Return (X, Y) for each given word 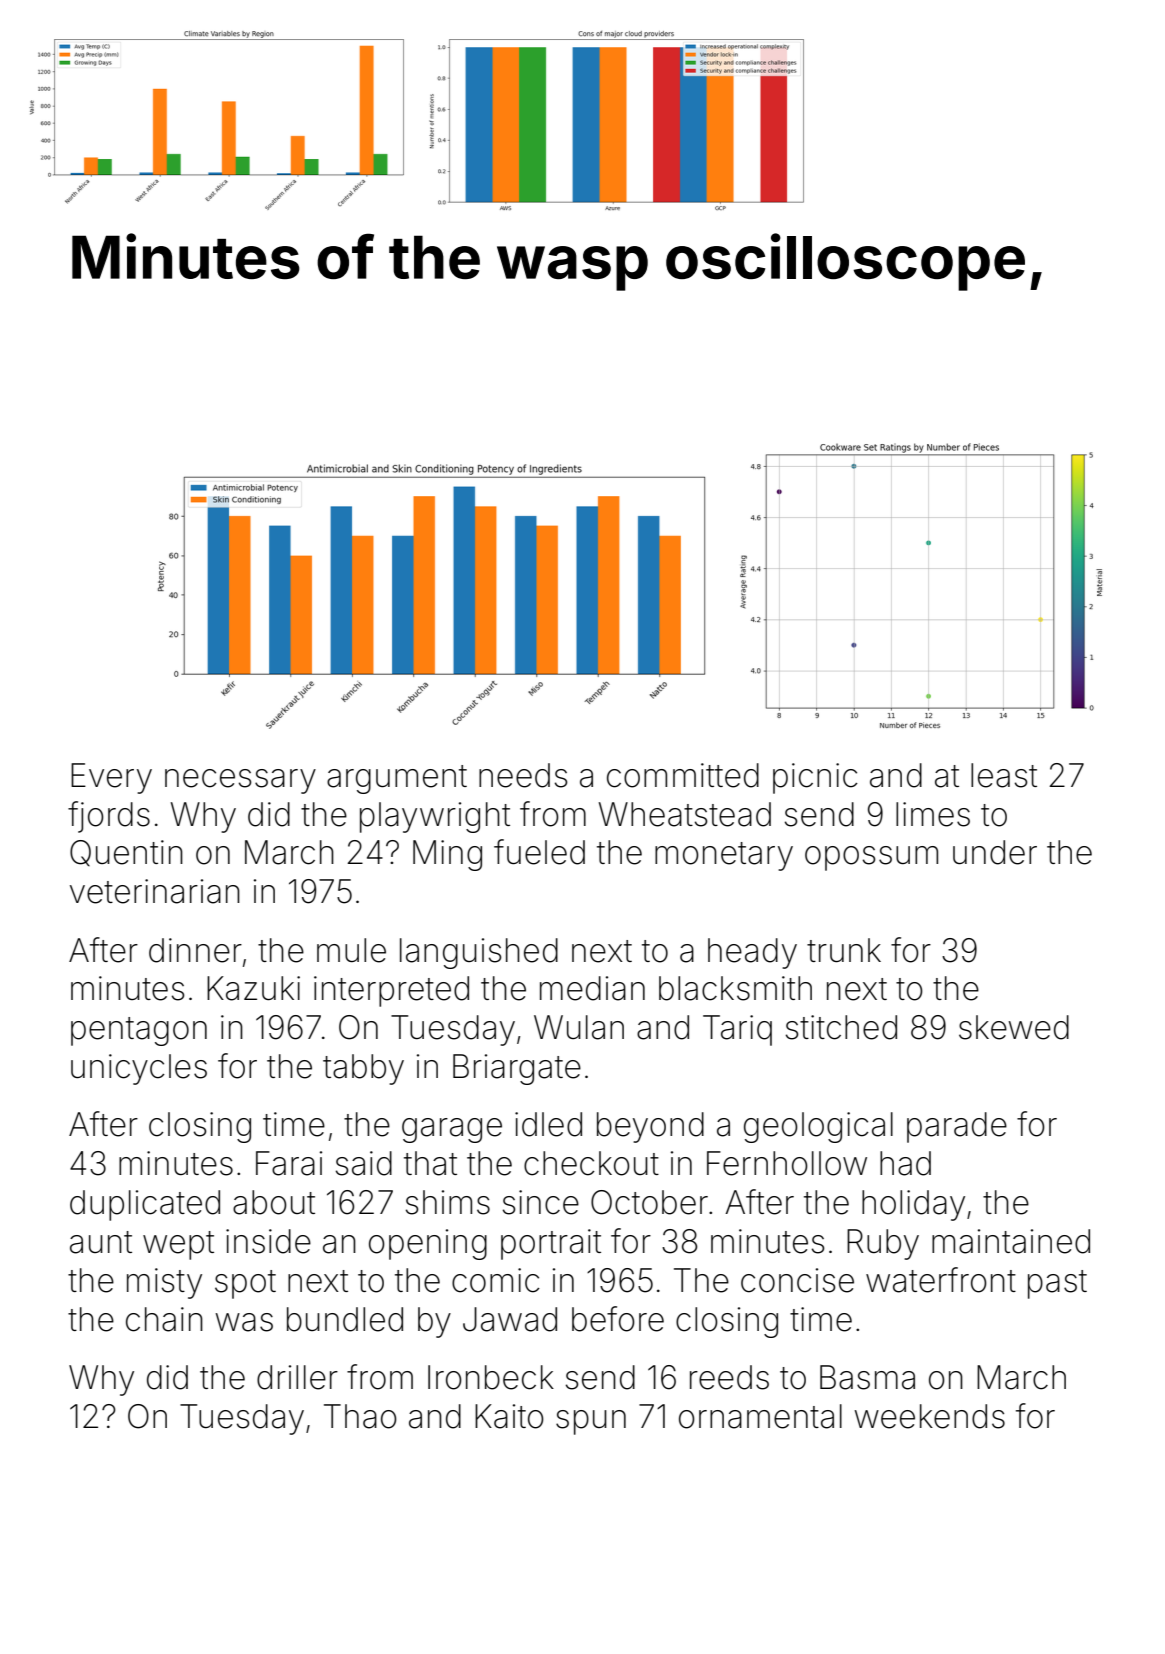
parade (957, 1127)
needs (523, 775)
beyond (650, 1127)
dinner (195, 950)
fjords (109, 817)
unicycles (139, 1069)
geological (818, 1127)
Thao (360, 1416)
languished (479, 953)
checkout (591, 1163)
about (274, 1202)
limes (933, 814)
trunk (844, 950)
